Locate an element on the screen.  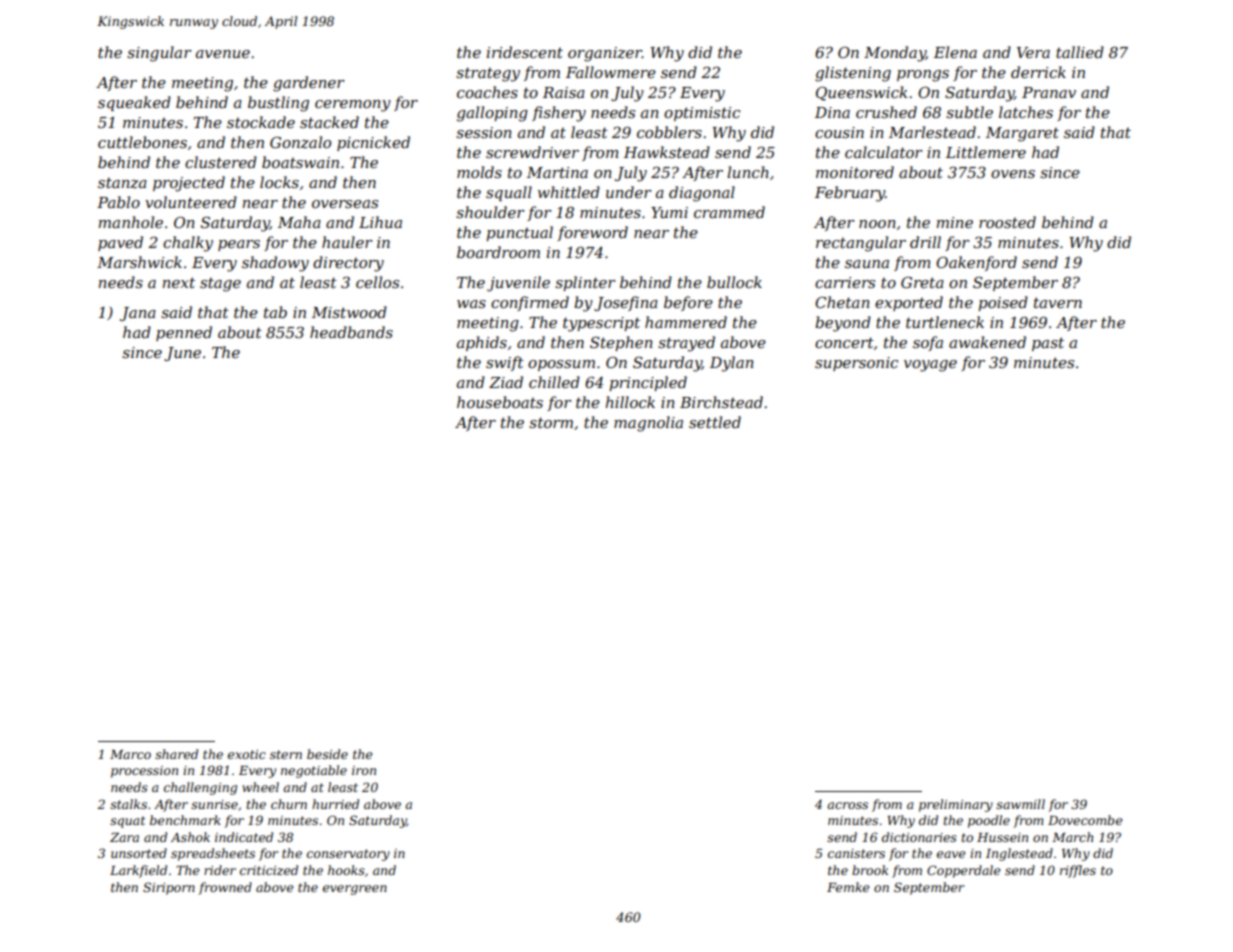
Josefina is located at coordinates (626, 303).
